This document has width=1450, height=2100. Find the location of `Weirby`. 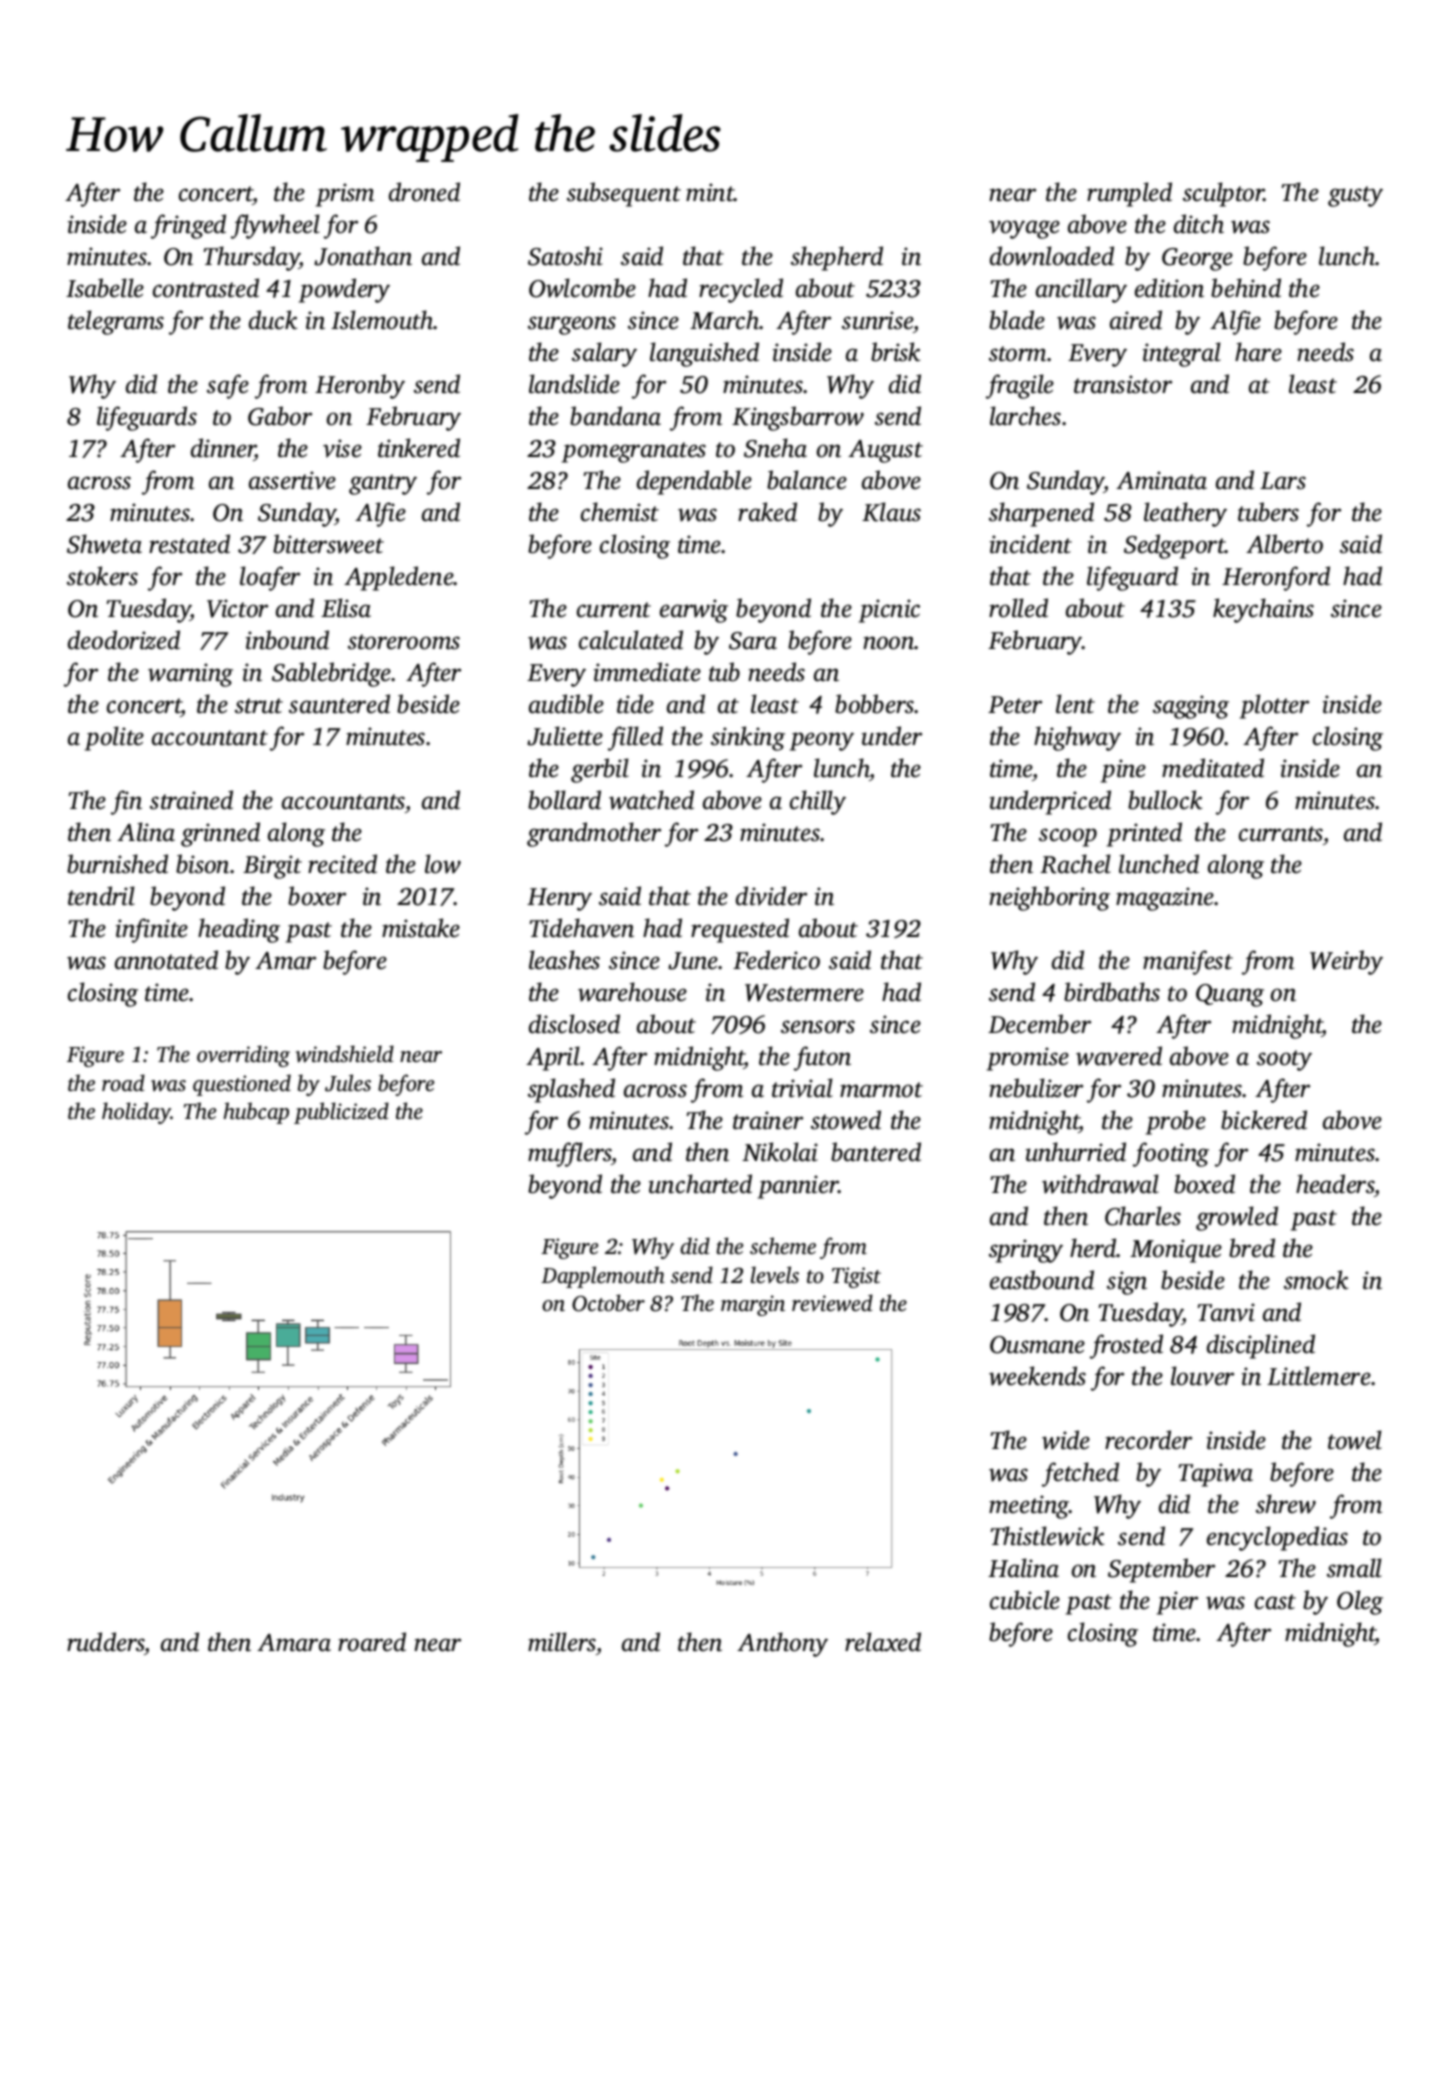

Weirby is located at coordinates (1346, 962).
